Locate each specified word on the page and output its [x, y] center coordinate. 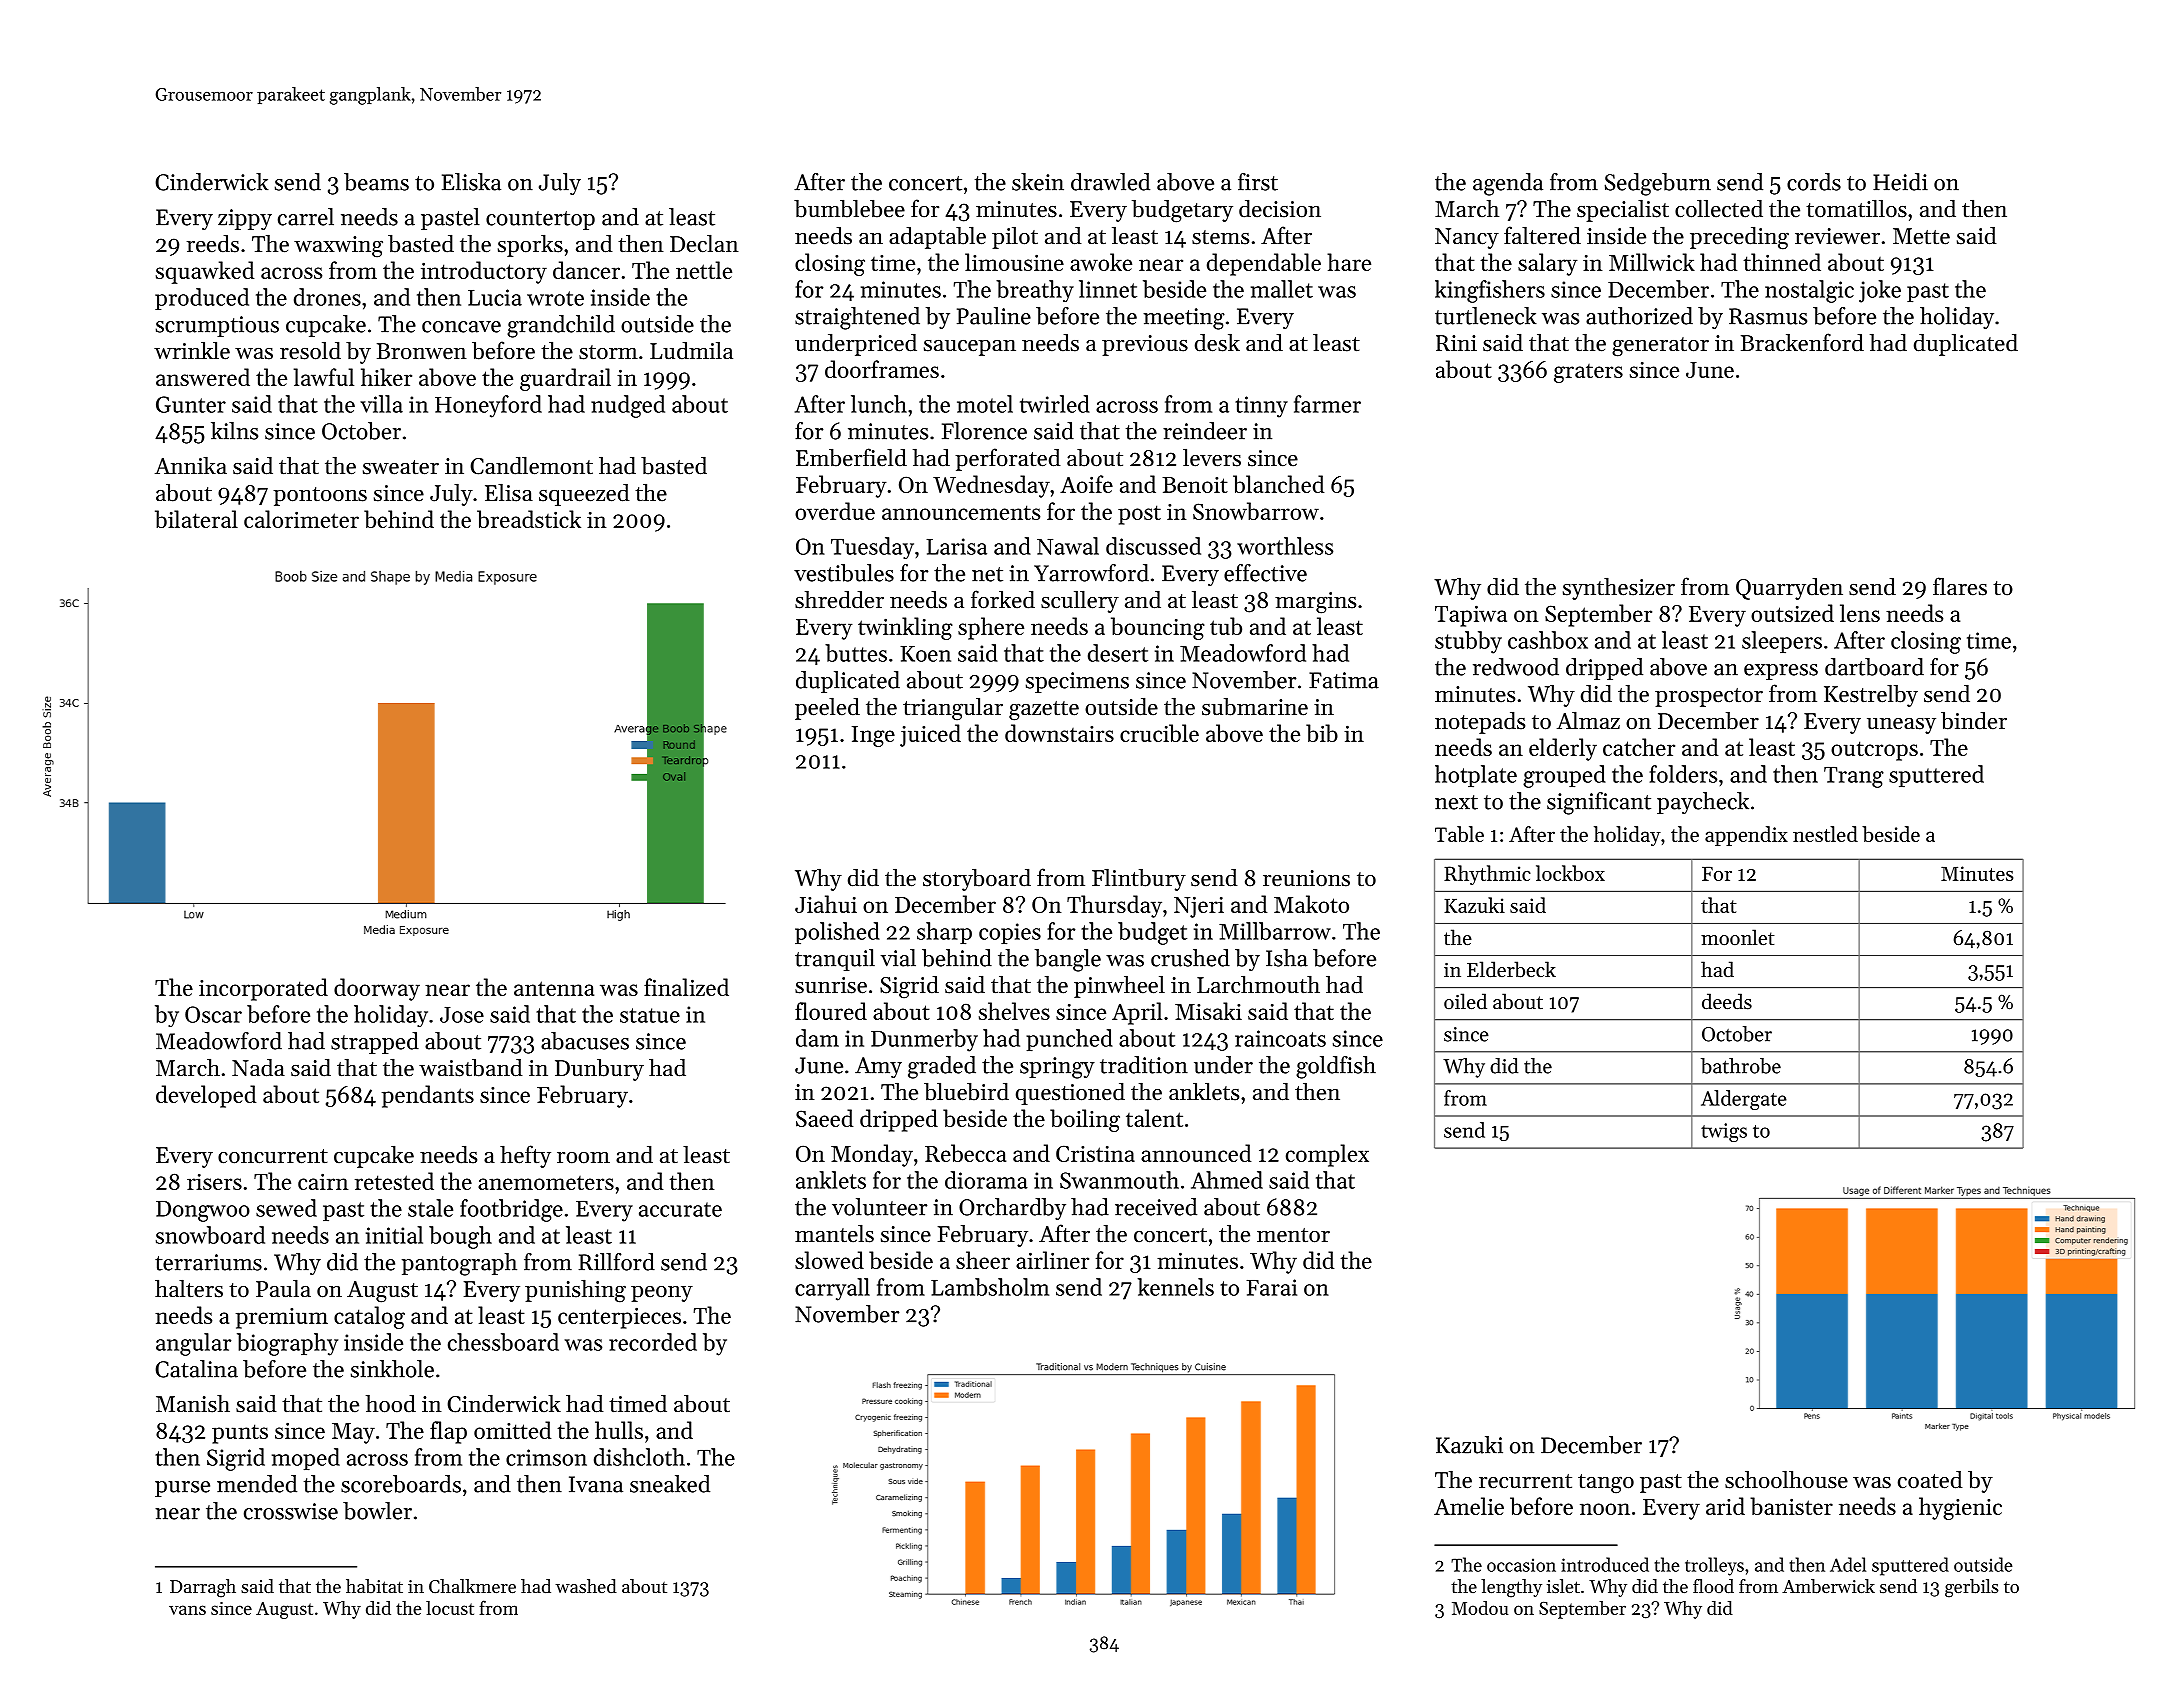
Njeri [1199, 907]
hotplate [1476, 776]
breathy [1035, 291]
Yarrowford [1091, 573]
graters [1588, 373]
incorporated [263, 989]
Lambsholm [990, 1287]
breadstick [529, 519]
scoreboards [401, 1484]
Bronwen [422, 351]
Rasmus [1768, 316]
